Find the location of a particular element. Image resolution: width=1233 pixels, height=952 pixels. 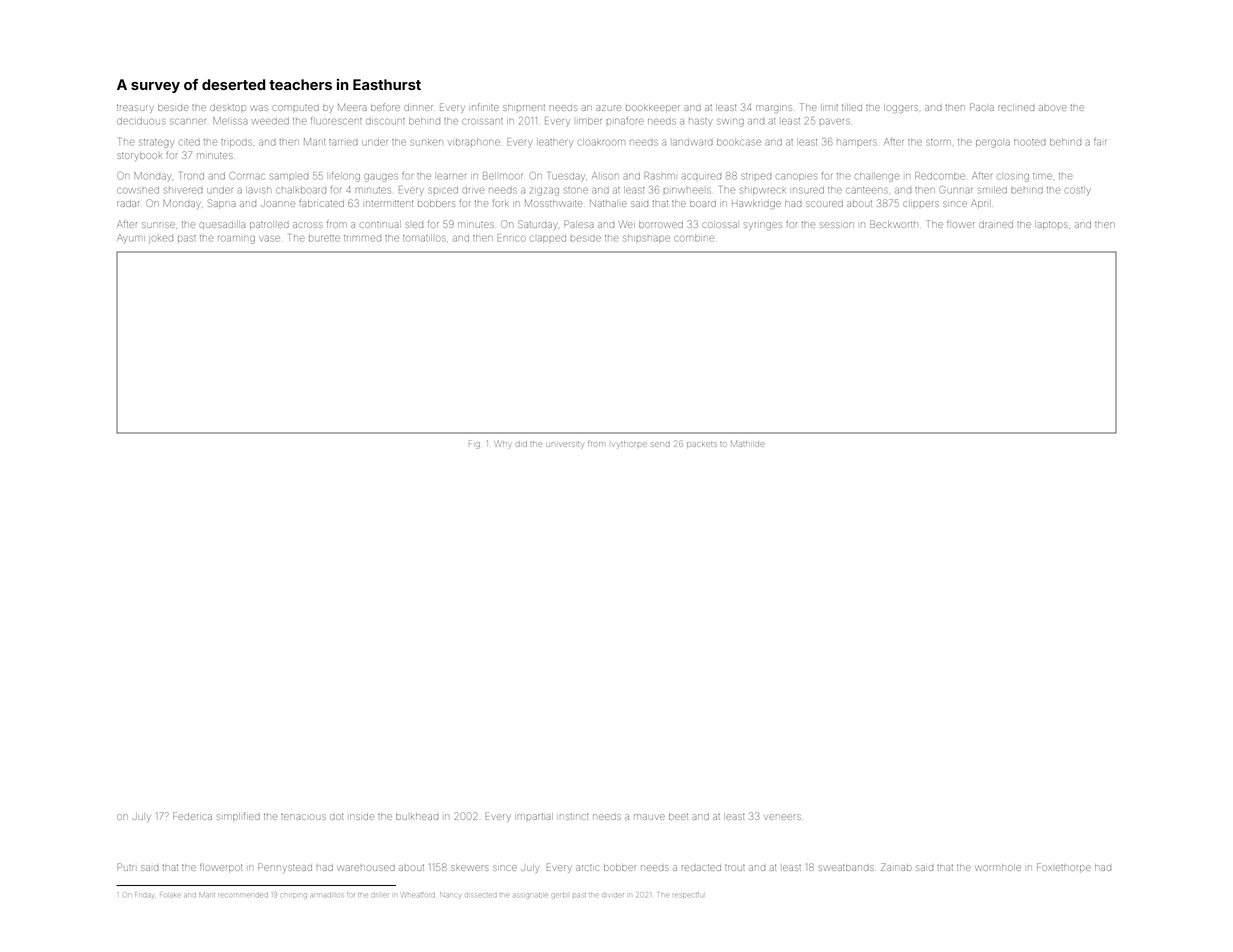

above is located at coordinates (1053, 108).
